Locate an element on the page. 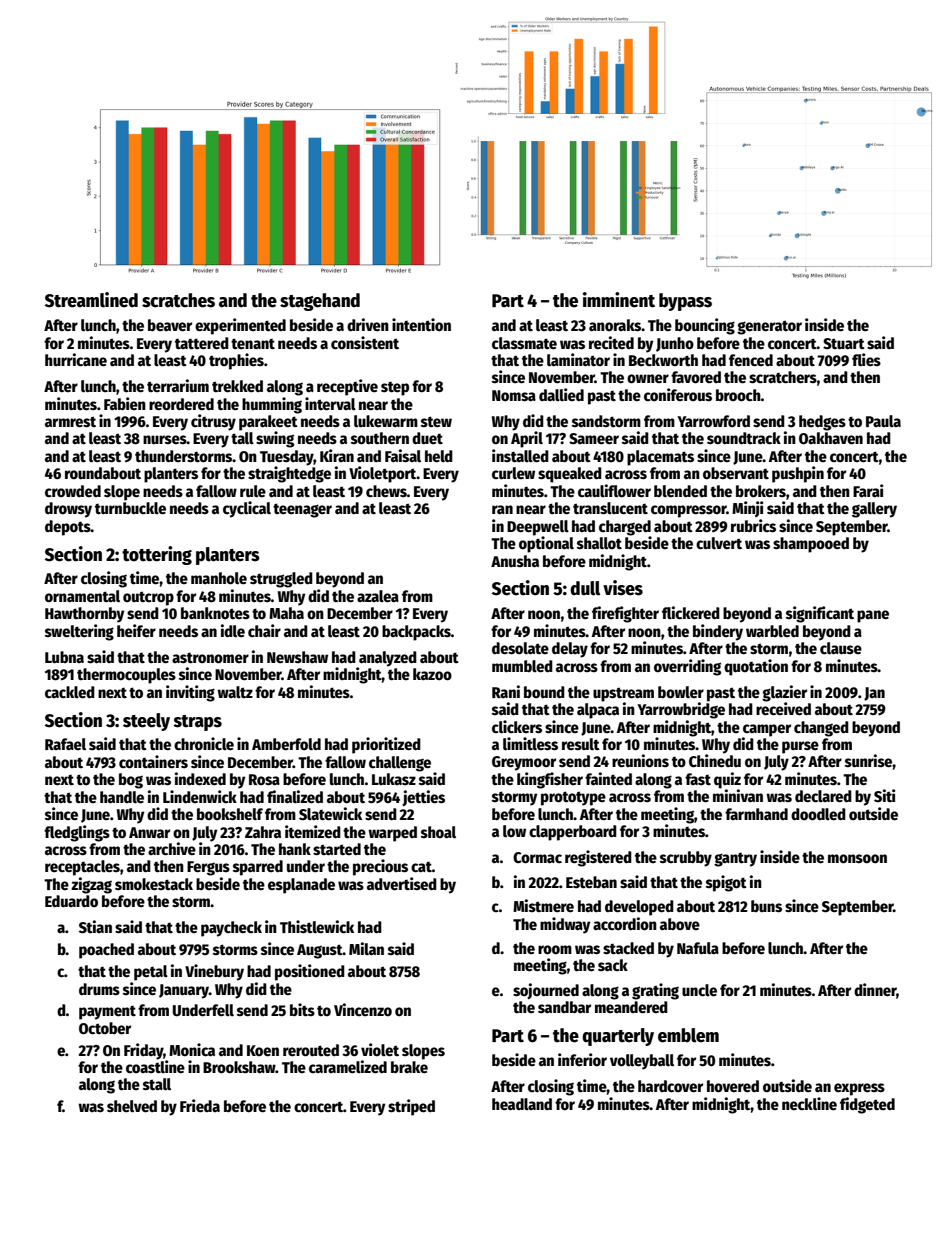 This document has width=952, height=1233. bits is located at coordinates (302, 1009).
